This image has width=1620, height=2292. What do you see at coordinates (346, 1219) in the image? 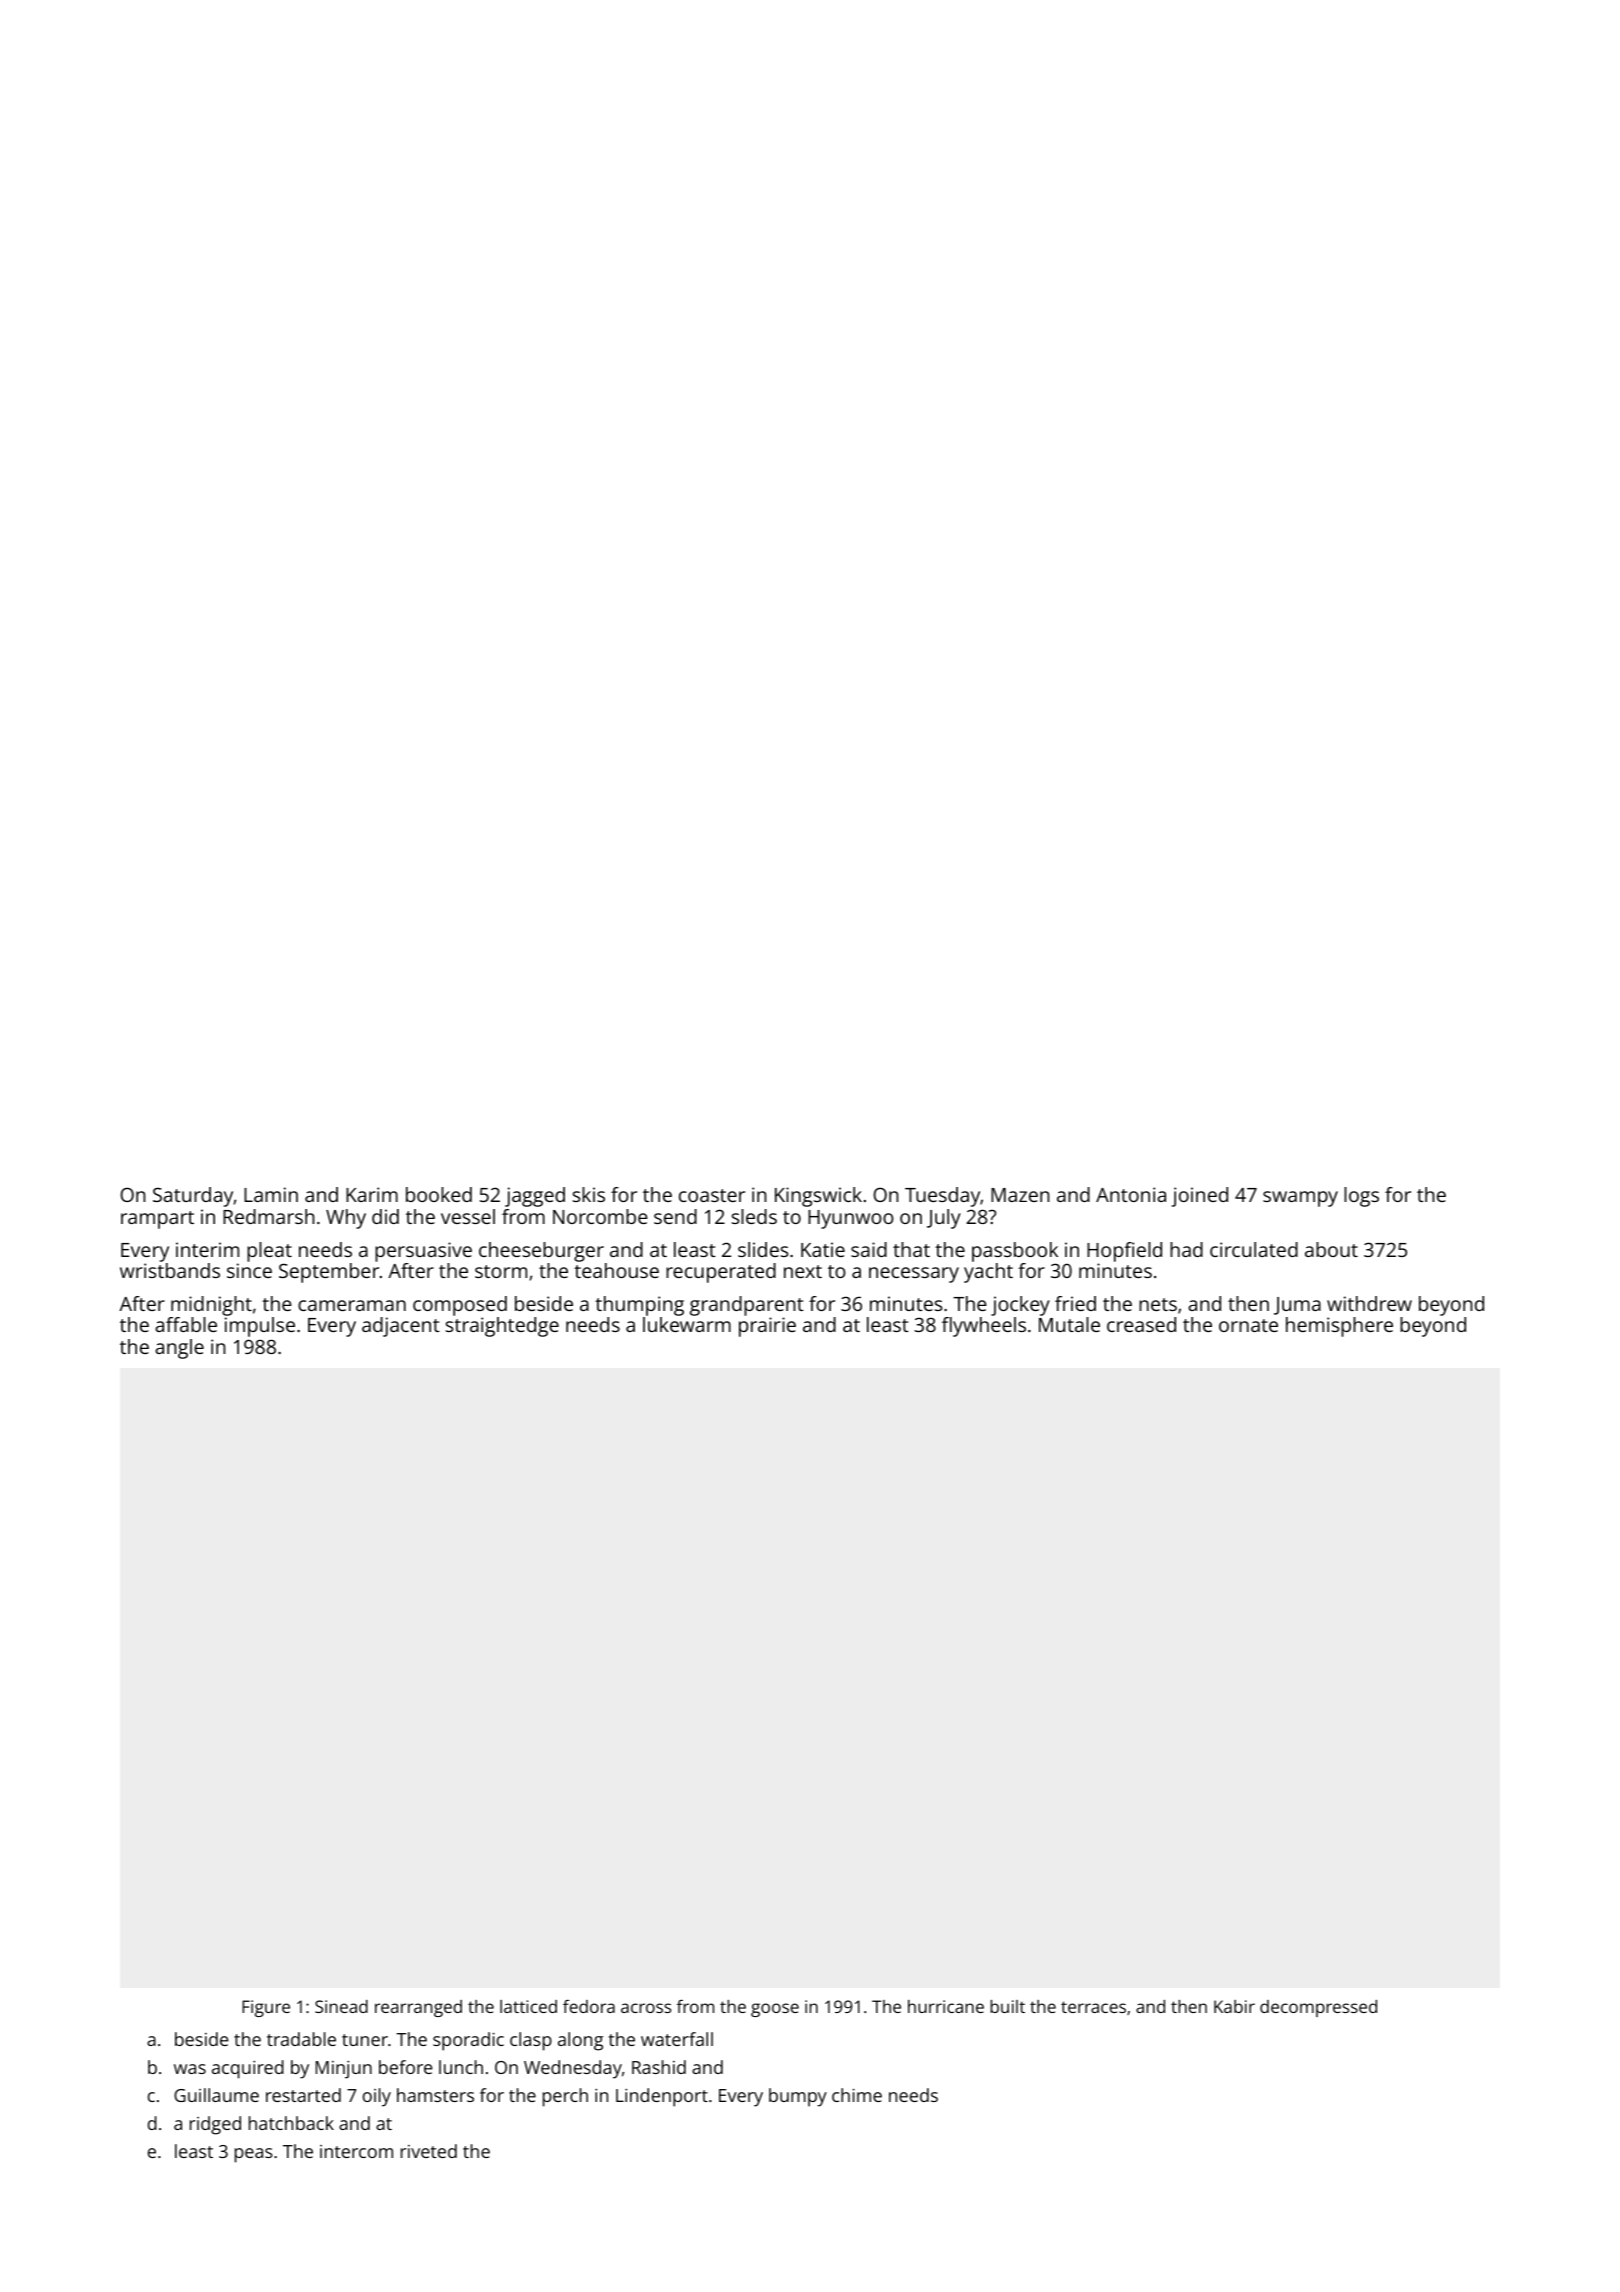
I see `Why` at bounding box center [346, 1219].
